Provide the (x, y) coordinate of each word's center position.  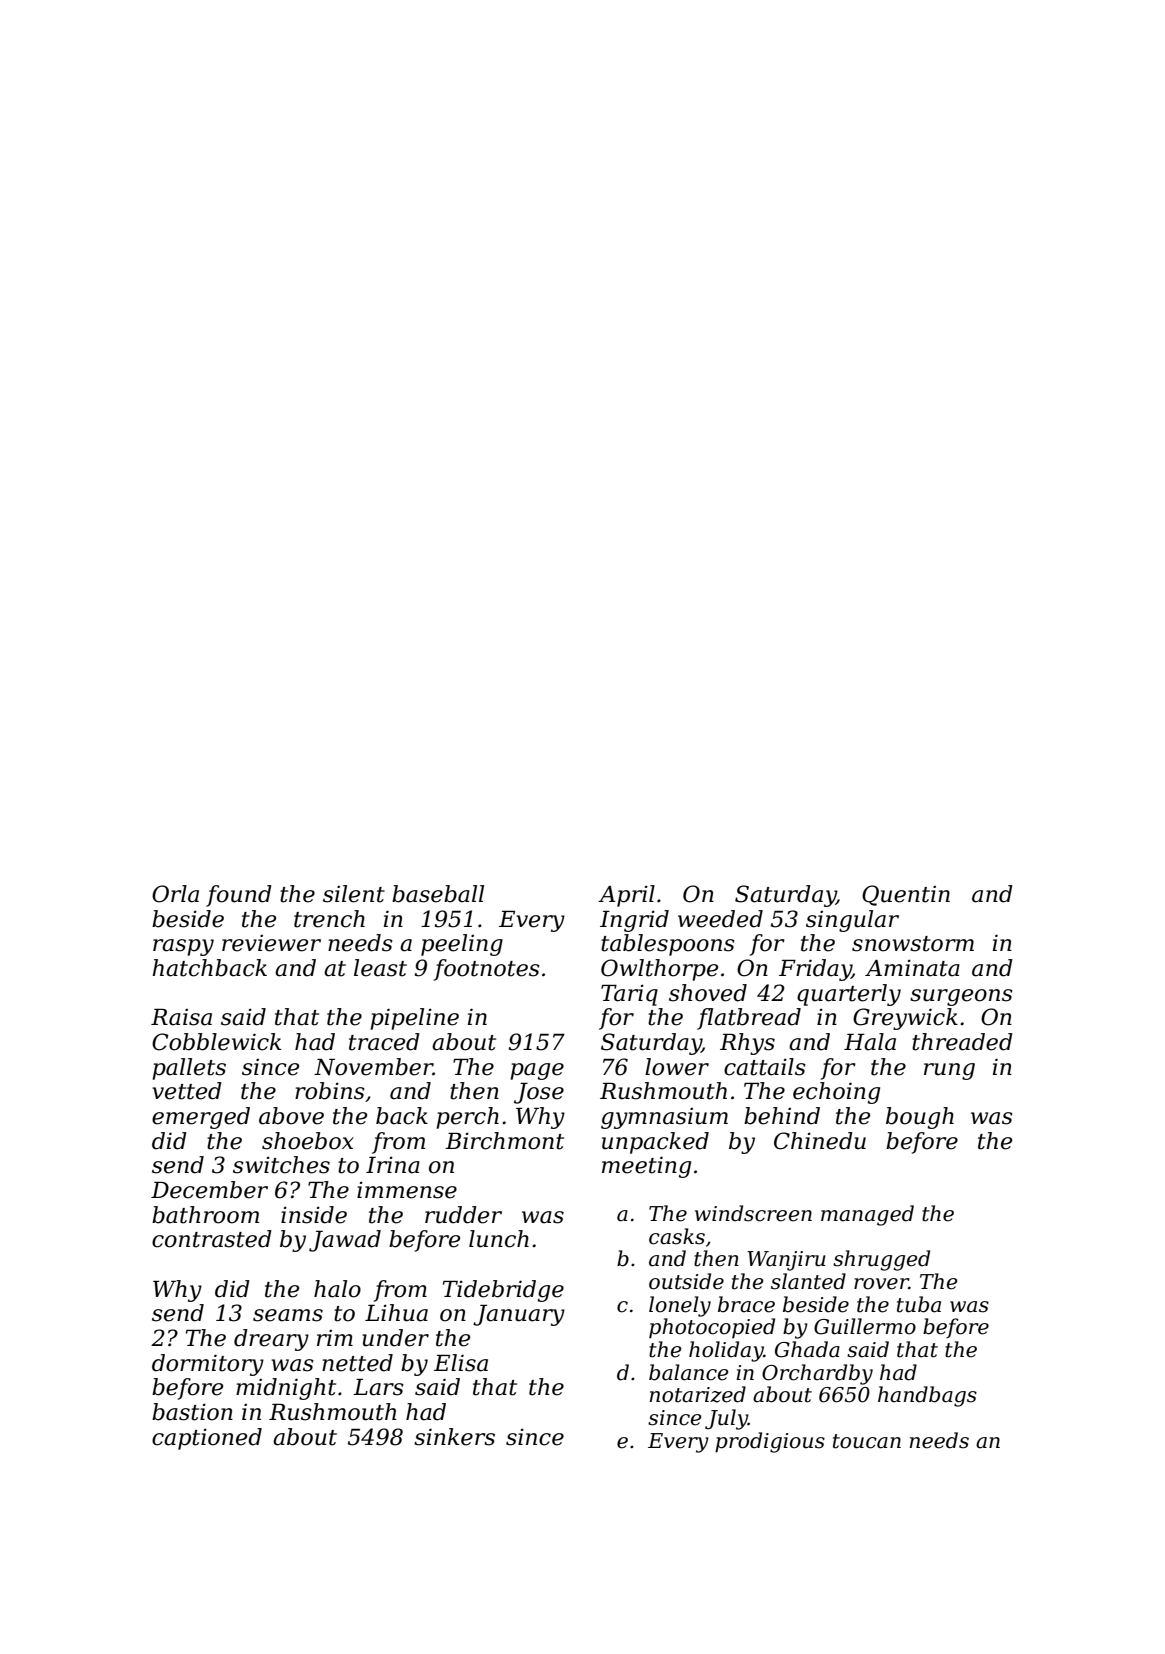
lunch (499, 1239)
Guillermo (865, 1326)
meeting (646, 1167)
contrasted (212, 1239)
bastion (192, 1412)
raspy (183, 947)
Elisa (461, 1363)
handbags (927, 1396)
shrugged (881, 1260)
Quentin (906, 895)
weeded (720, 919)
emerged (201, 1118)
